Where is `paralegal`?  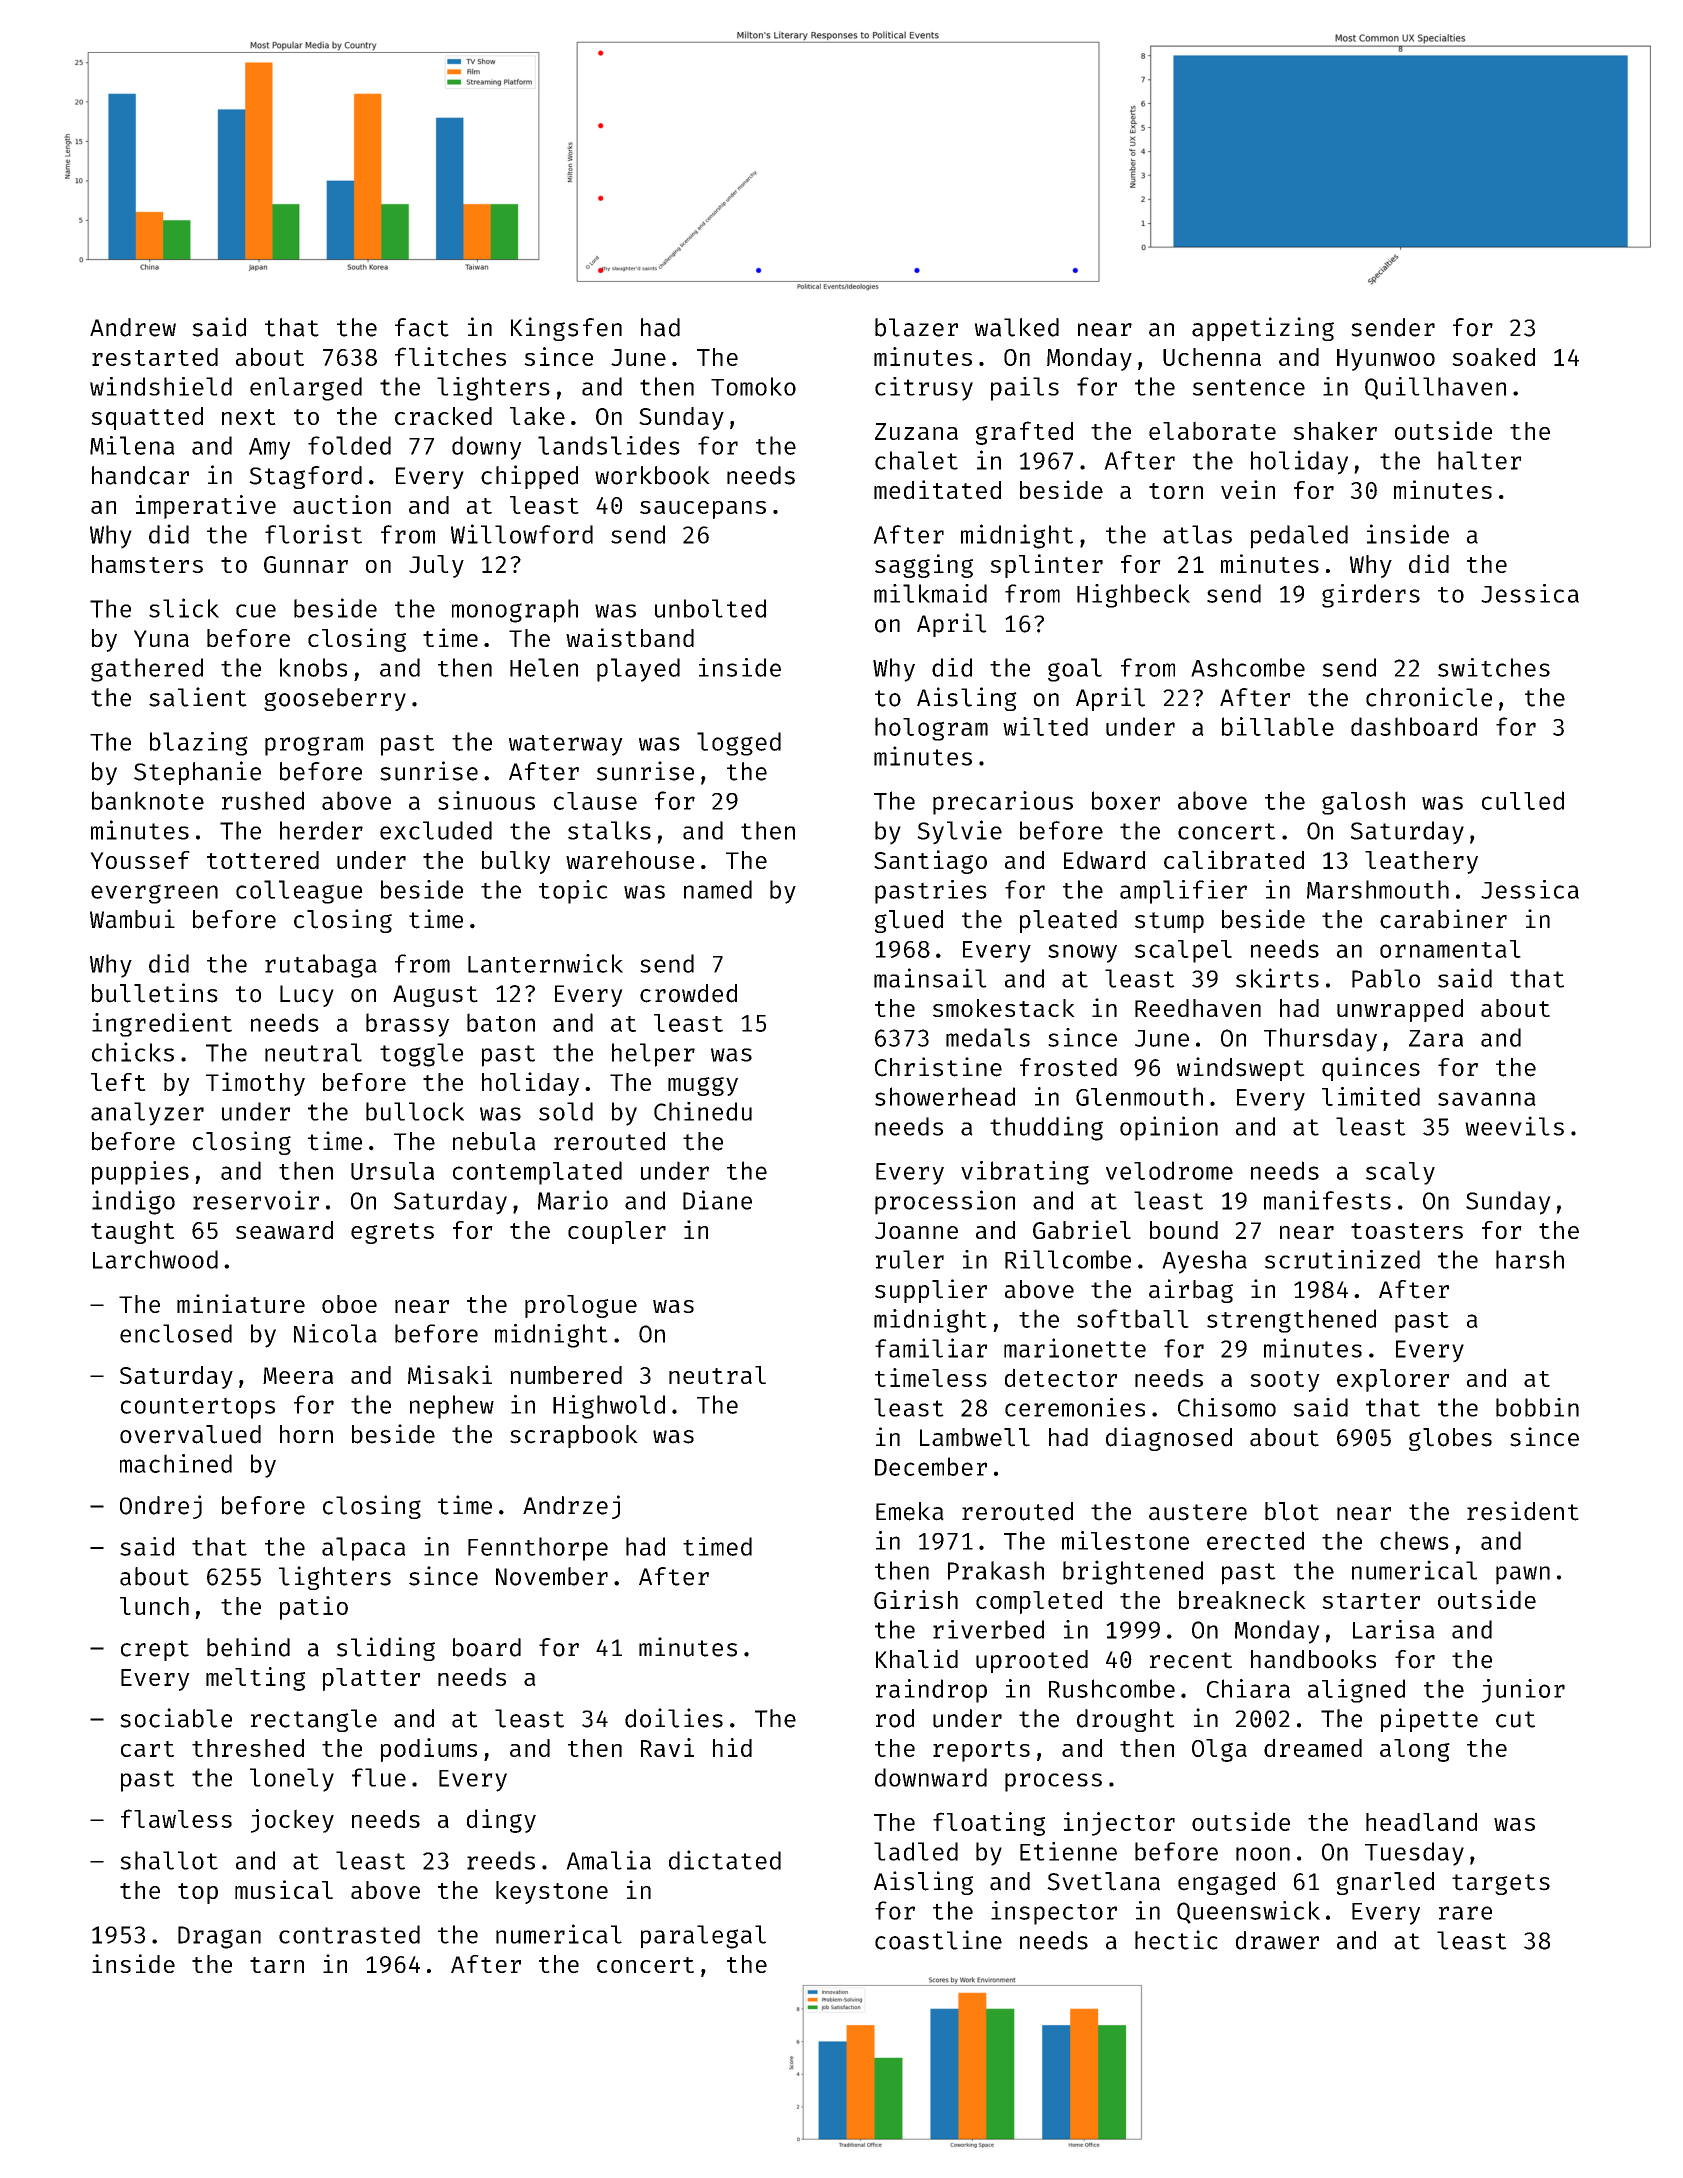
paralegal is located at coordinates (703, 1937).
